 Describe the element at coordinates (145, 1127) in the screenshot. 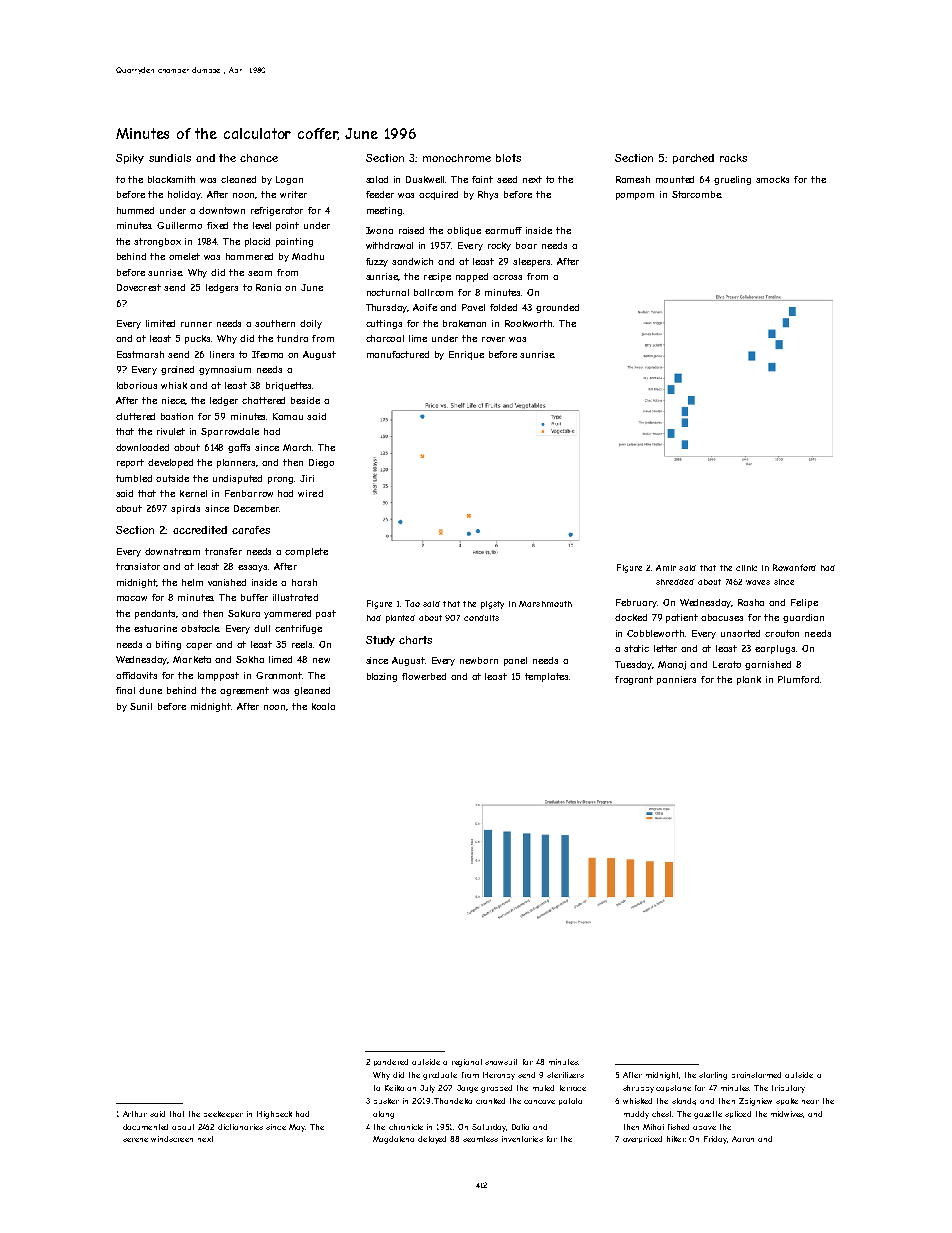

I see `documented` at that location.
